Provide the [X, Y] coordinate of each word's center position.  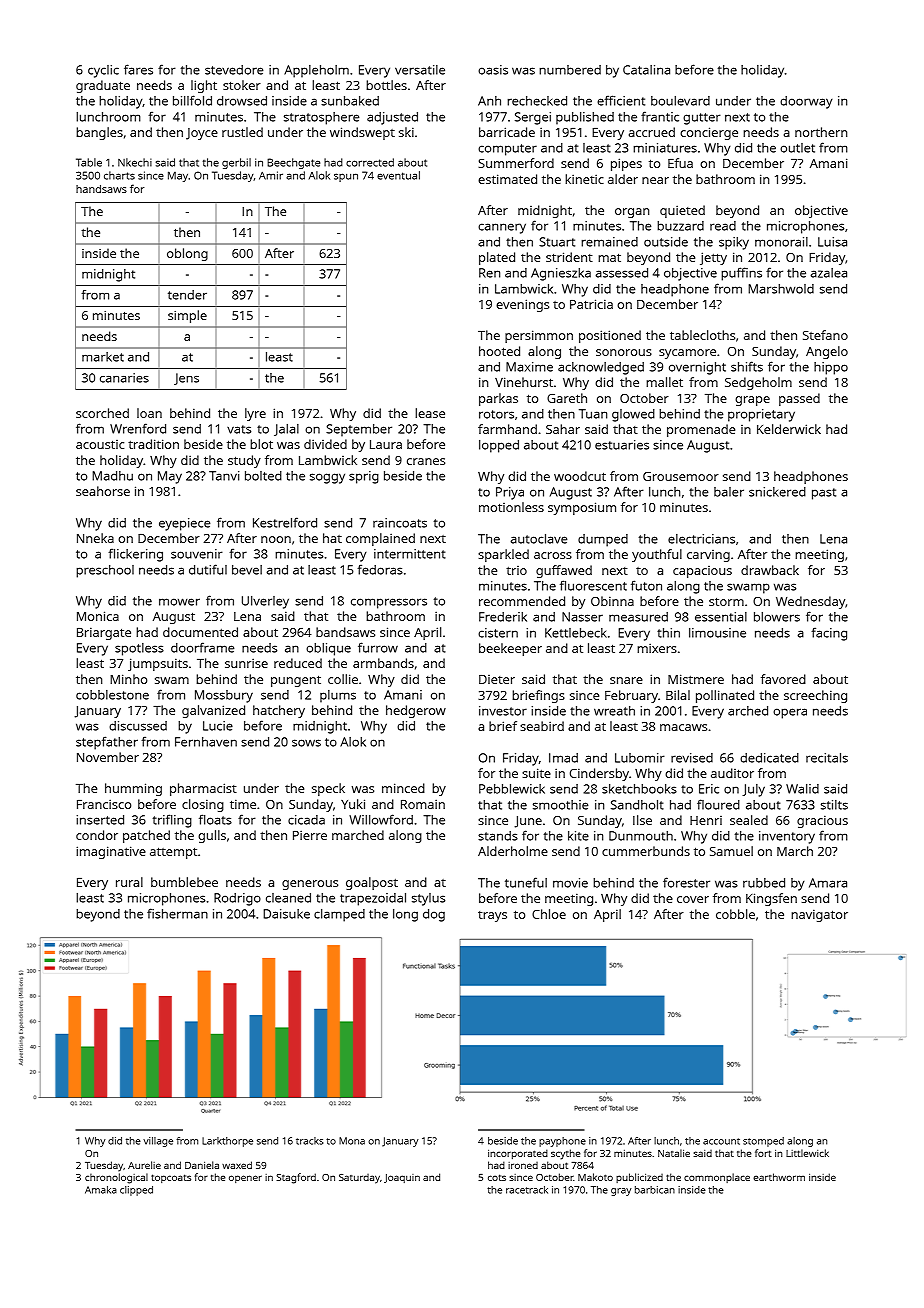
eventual [398, 175]
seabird [542, 726]
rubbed [764, 883]
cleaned [288, 898]
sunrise [246, 663]
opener [245, 1179]
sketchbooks [639, 789]
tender [187, 295]
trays [492, 916]
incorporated [518, 1154]
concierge [709, 133]
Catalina [646, 70]
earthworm [779, 1177]
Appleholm [316, 71]
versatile [420, 70]
